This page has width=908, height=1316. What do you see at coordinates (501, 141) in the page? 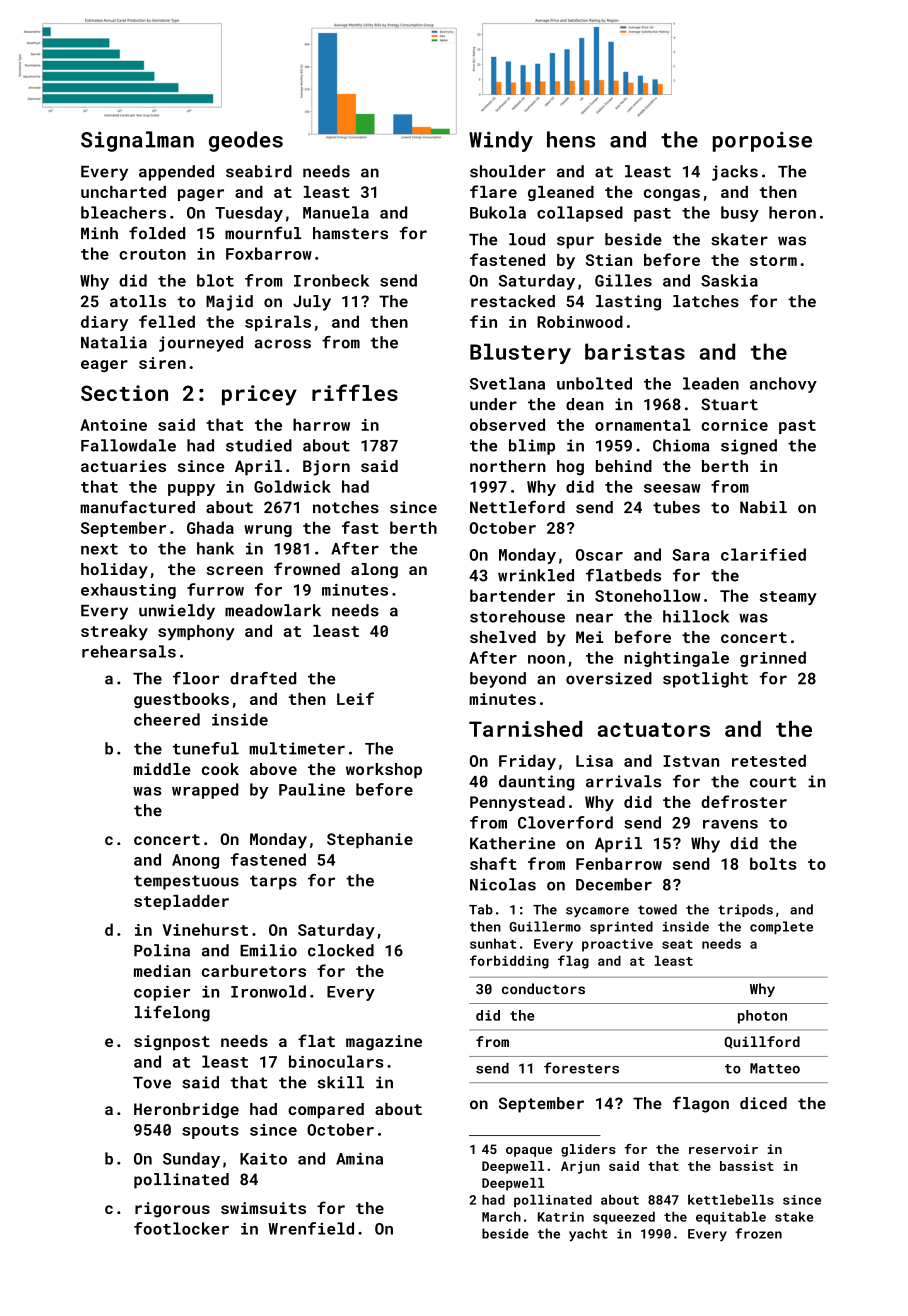
I see `Windy` at bounding box center [501, 141].
